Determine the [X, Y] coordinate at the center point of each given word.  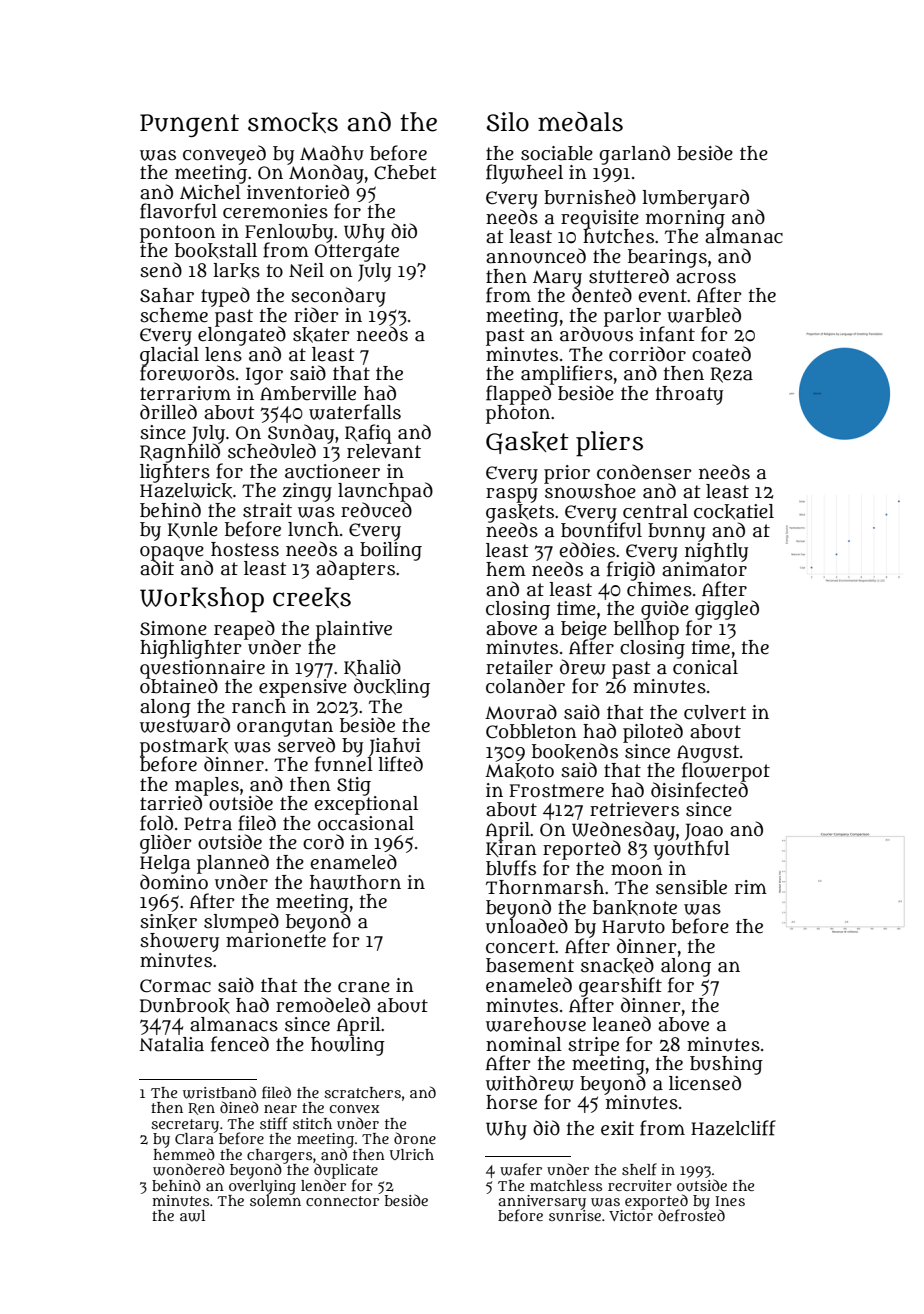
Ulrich [412, 1154]
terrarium [185, 393]
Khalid [372, 667]
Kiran [511, 849]
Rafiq [368, 434]
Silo [508, 122]
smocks [293, 122]
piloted [653, 733]
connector [342, 1201]
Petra [208, 824]
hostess [245, 549]
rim [751, 887]
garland [634, 155]
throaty [689, 395]
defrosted [691, 1215]
